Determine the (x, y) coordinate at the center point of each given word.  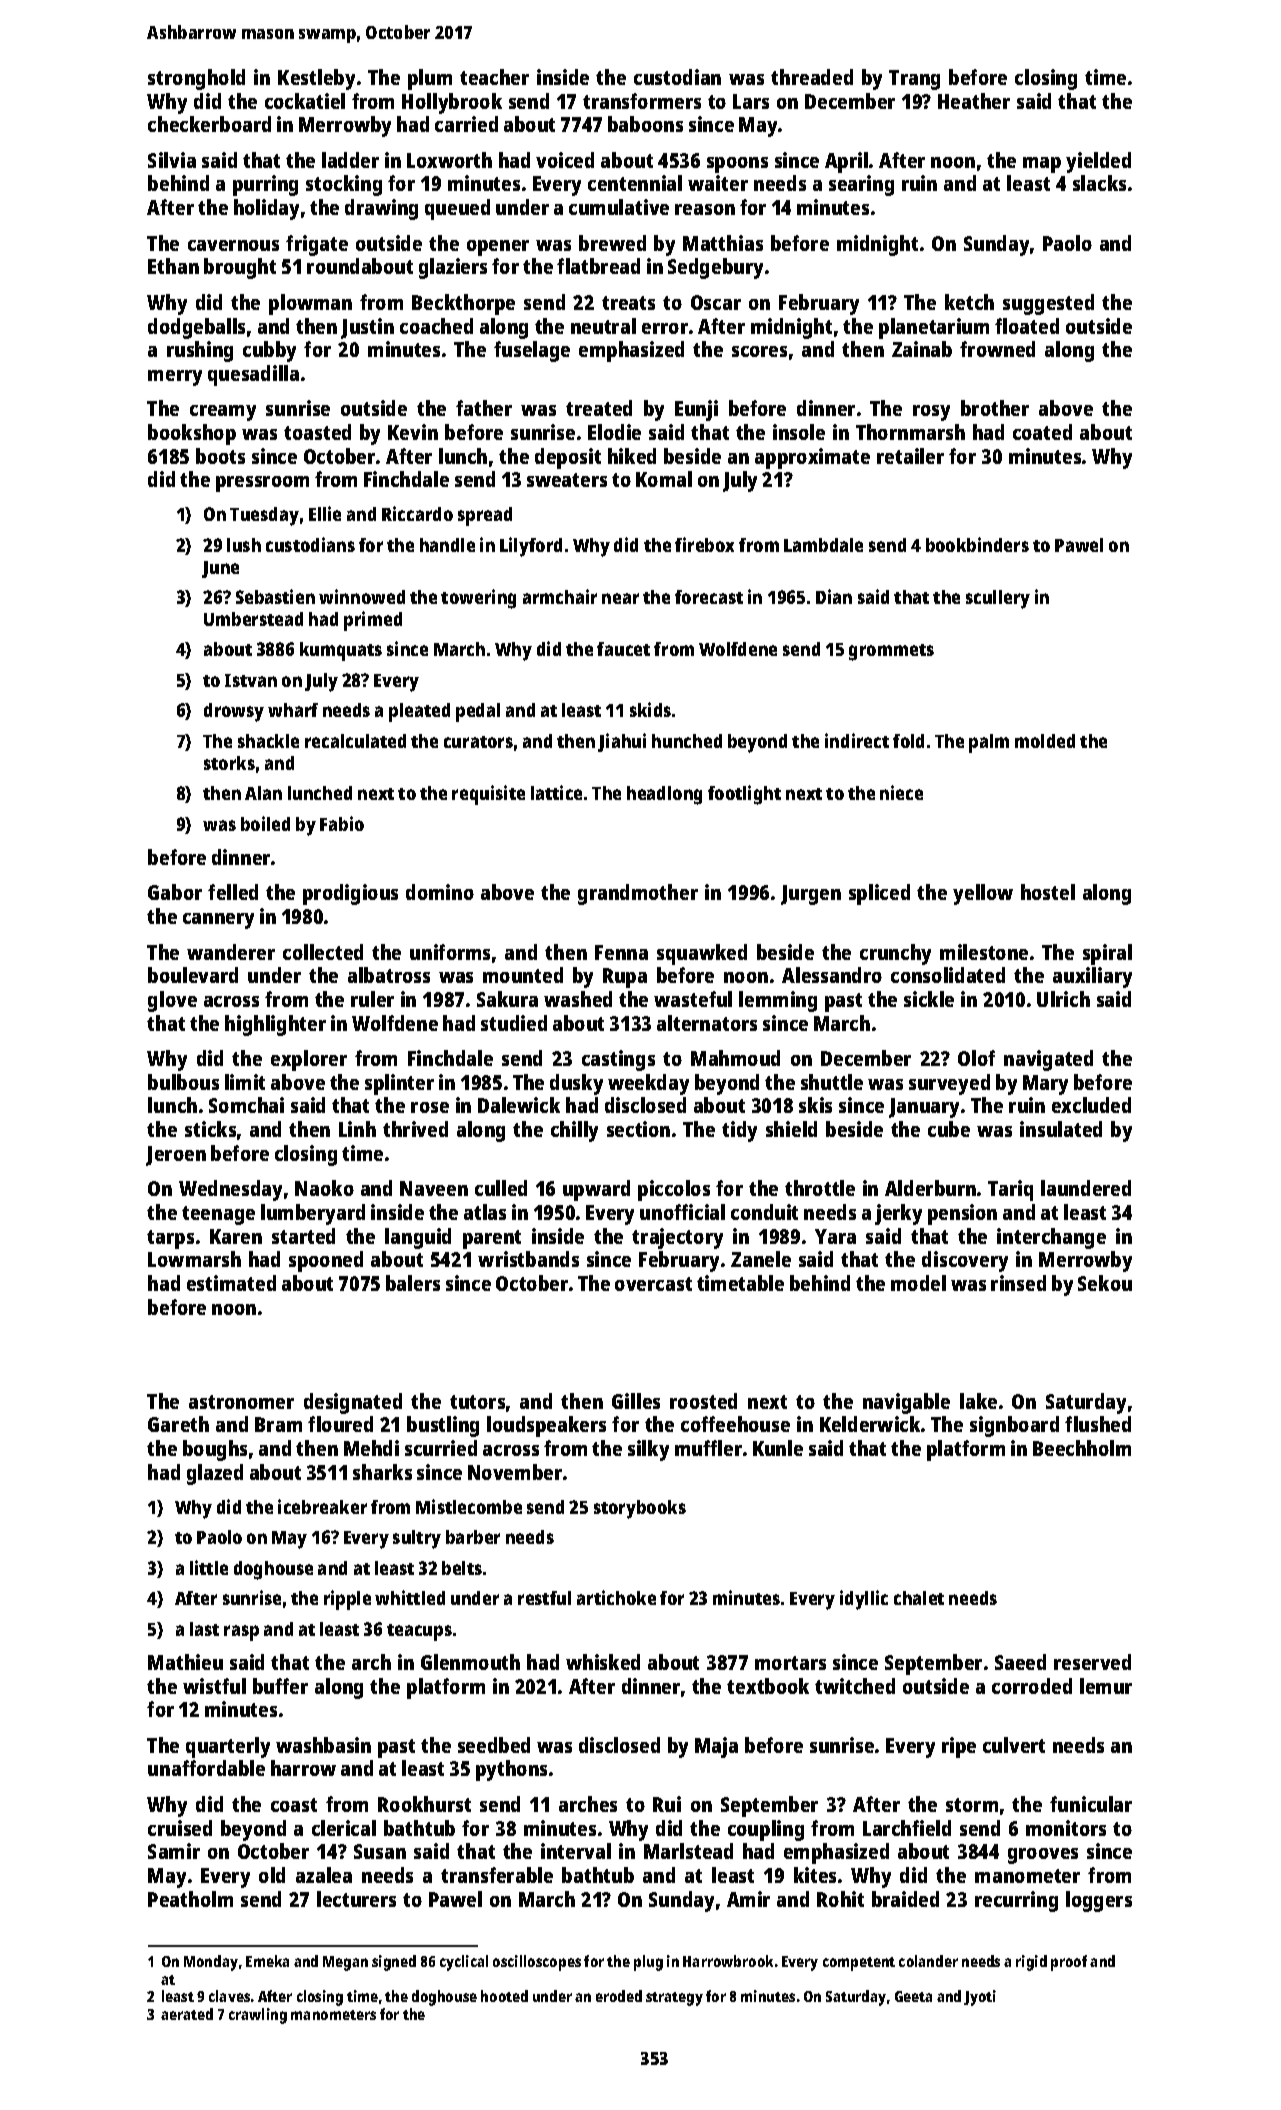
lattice (556, 792)
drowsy (234, 712)
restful (544, 1598)
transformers (642, 101)
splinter (399, 1084)
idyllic (864, 1600)
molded (1045, 741)
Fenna (621, 952)
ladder (350, 160)
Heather (974, 101)
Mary (1045, 1085)
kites (815, 1875)
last (204, 1629)
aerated (187, 2014)
